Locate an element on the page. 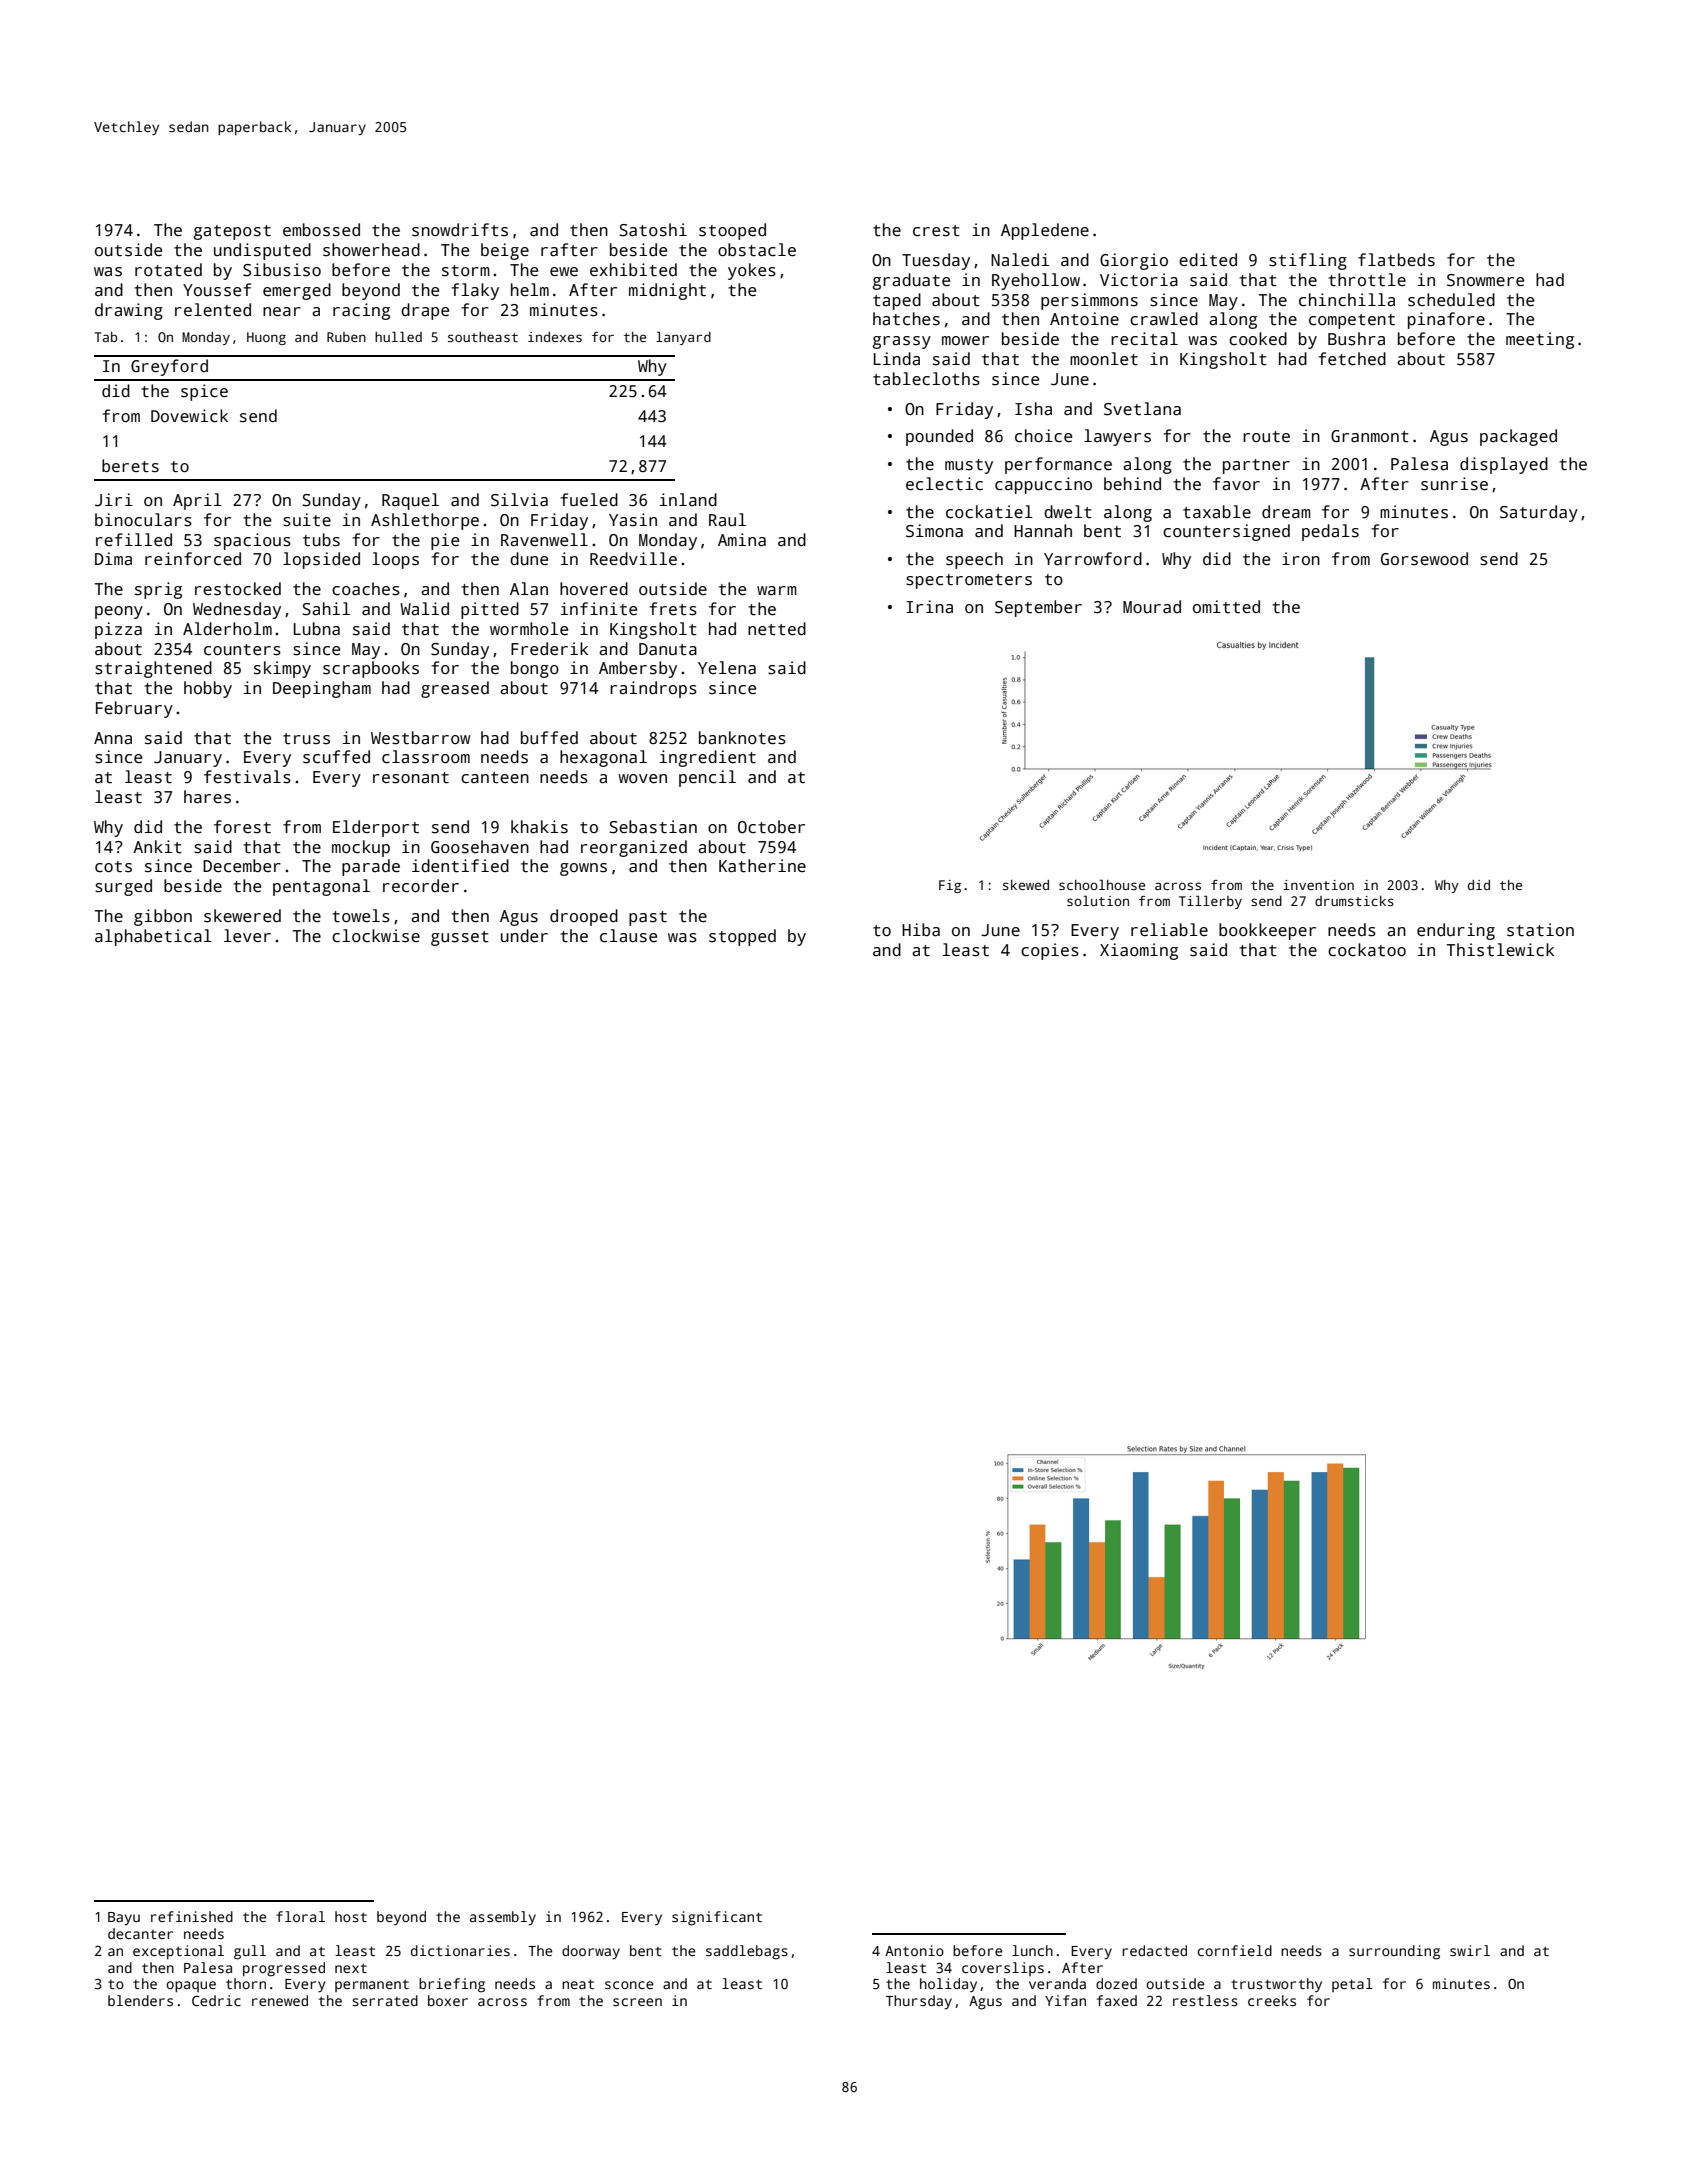 The height and width of the image is (2178, 1683). meeting is located at coordinates (1540, 340).
